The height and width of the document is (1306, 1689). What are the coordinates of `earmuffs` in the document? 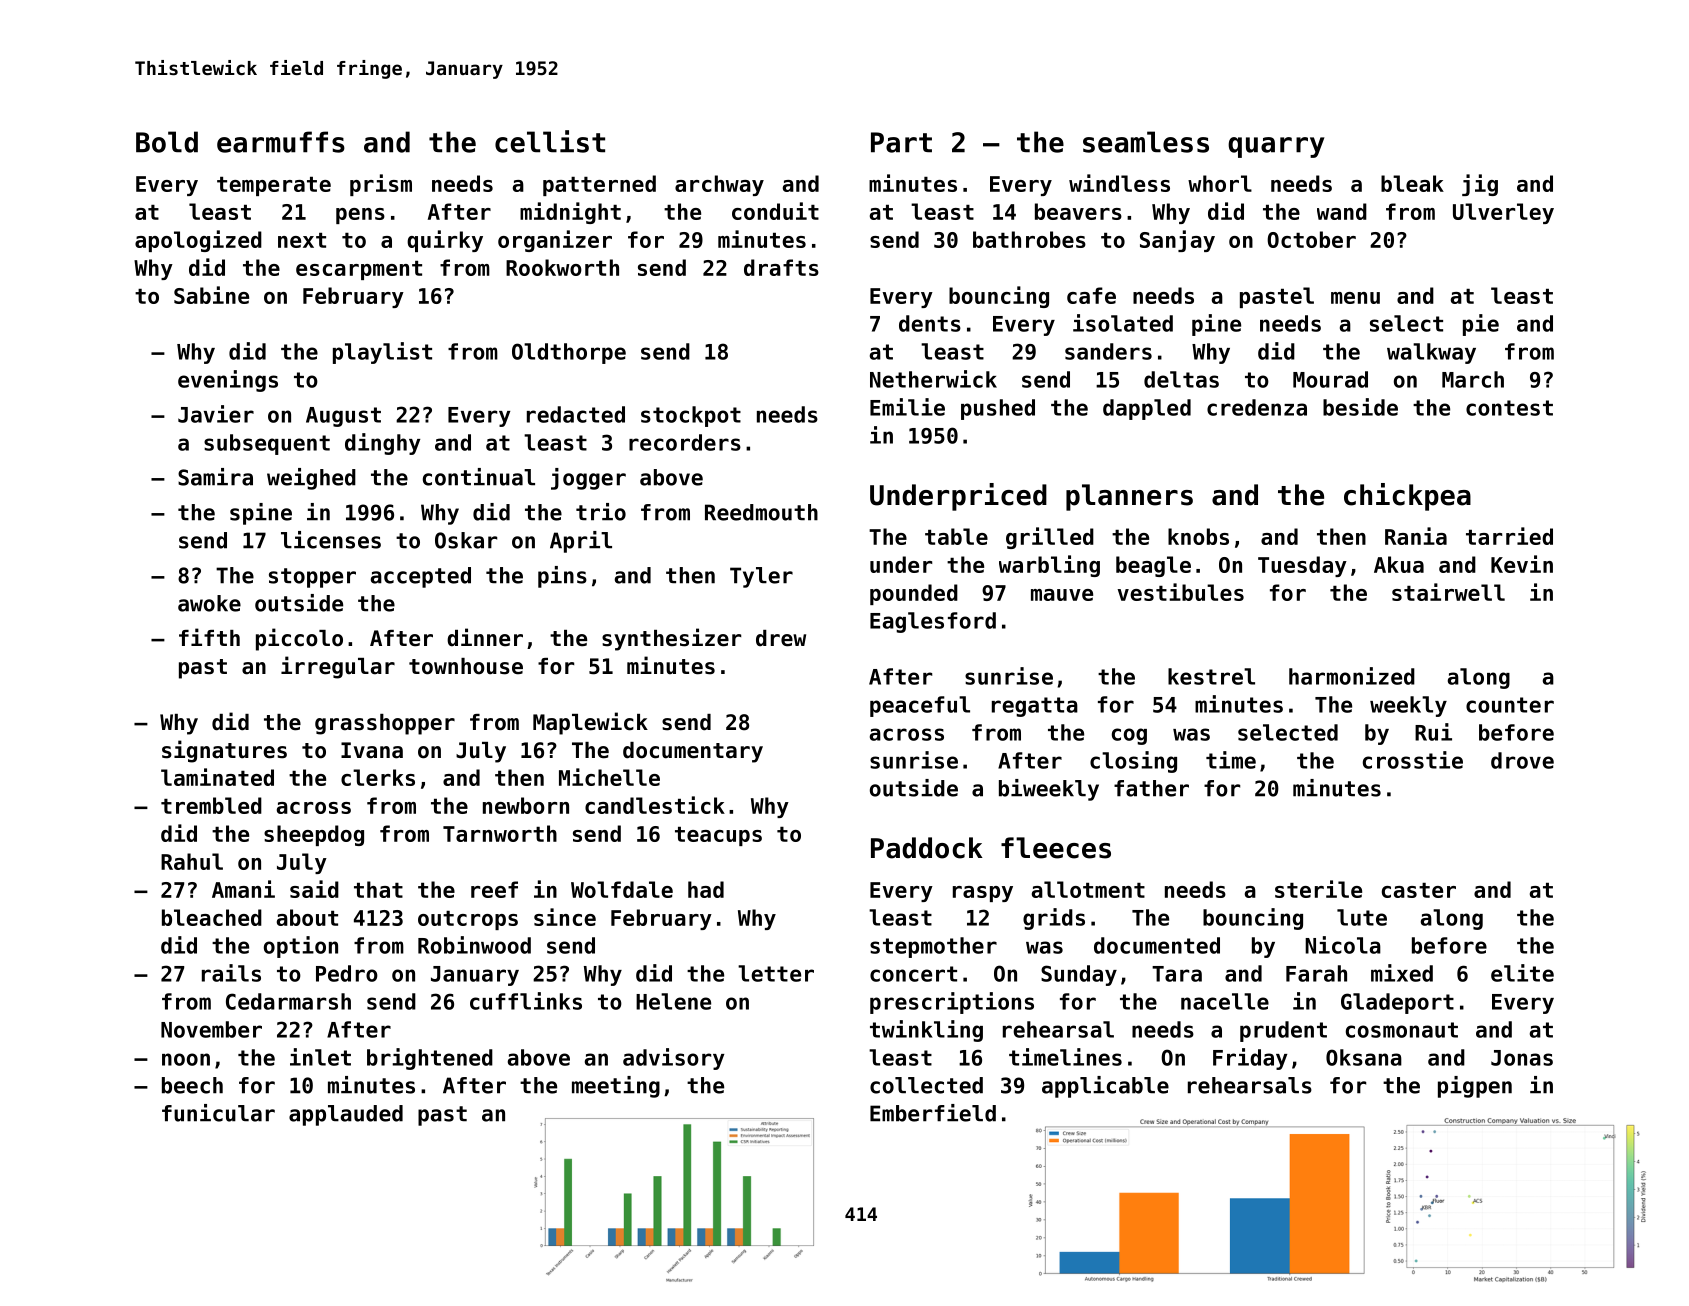 It's located at (281, 142).
